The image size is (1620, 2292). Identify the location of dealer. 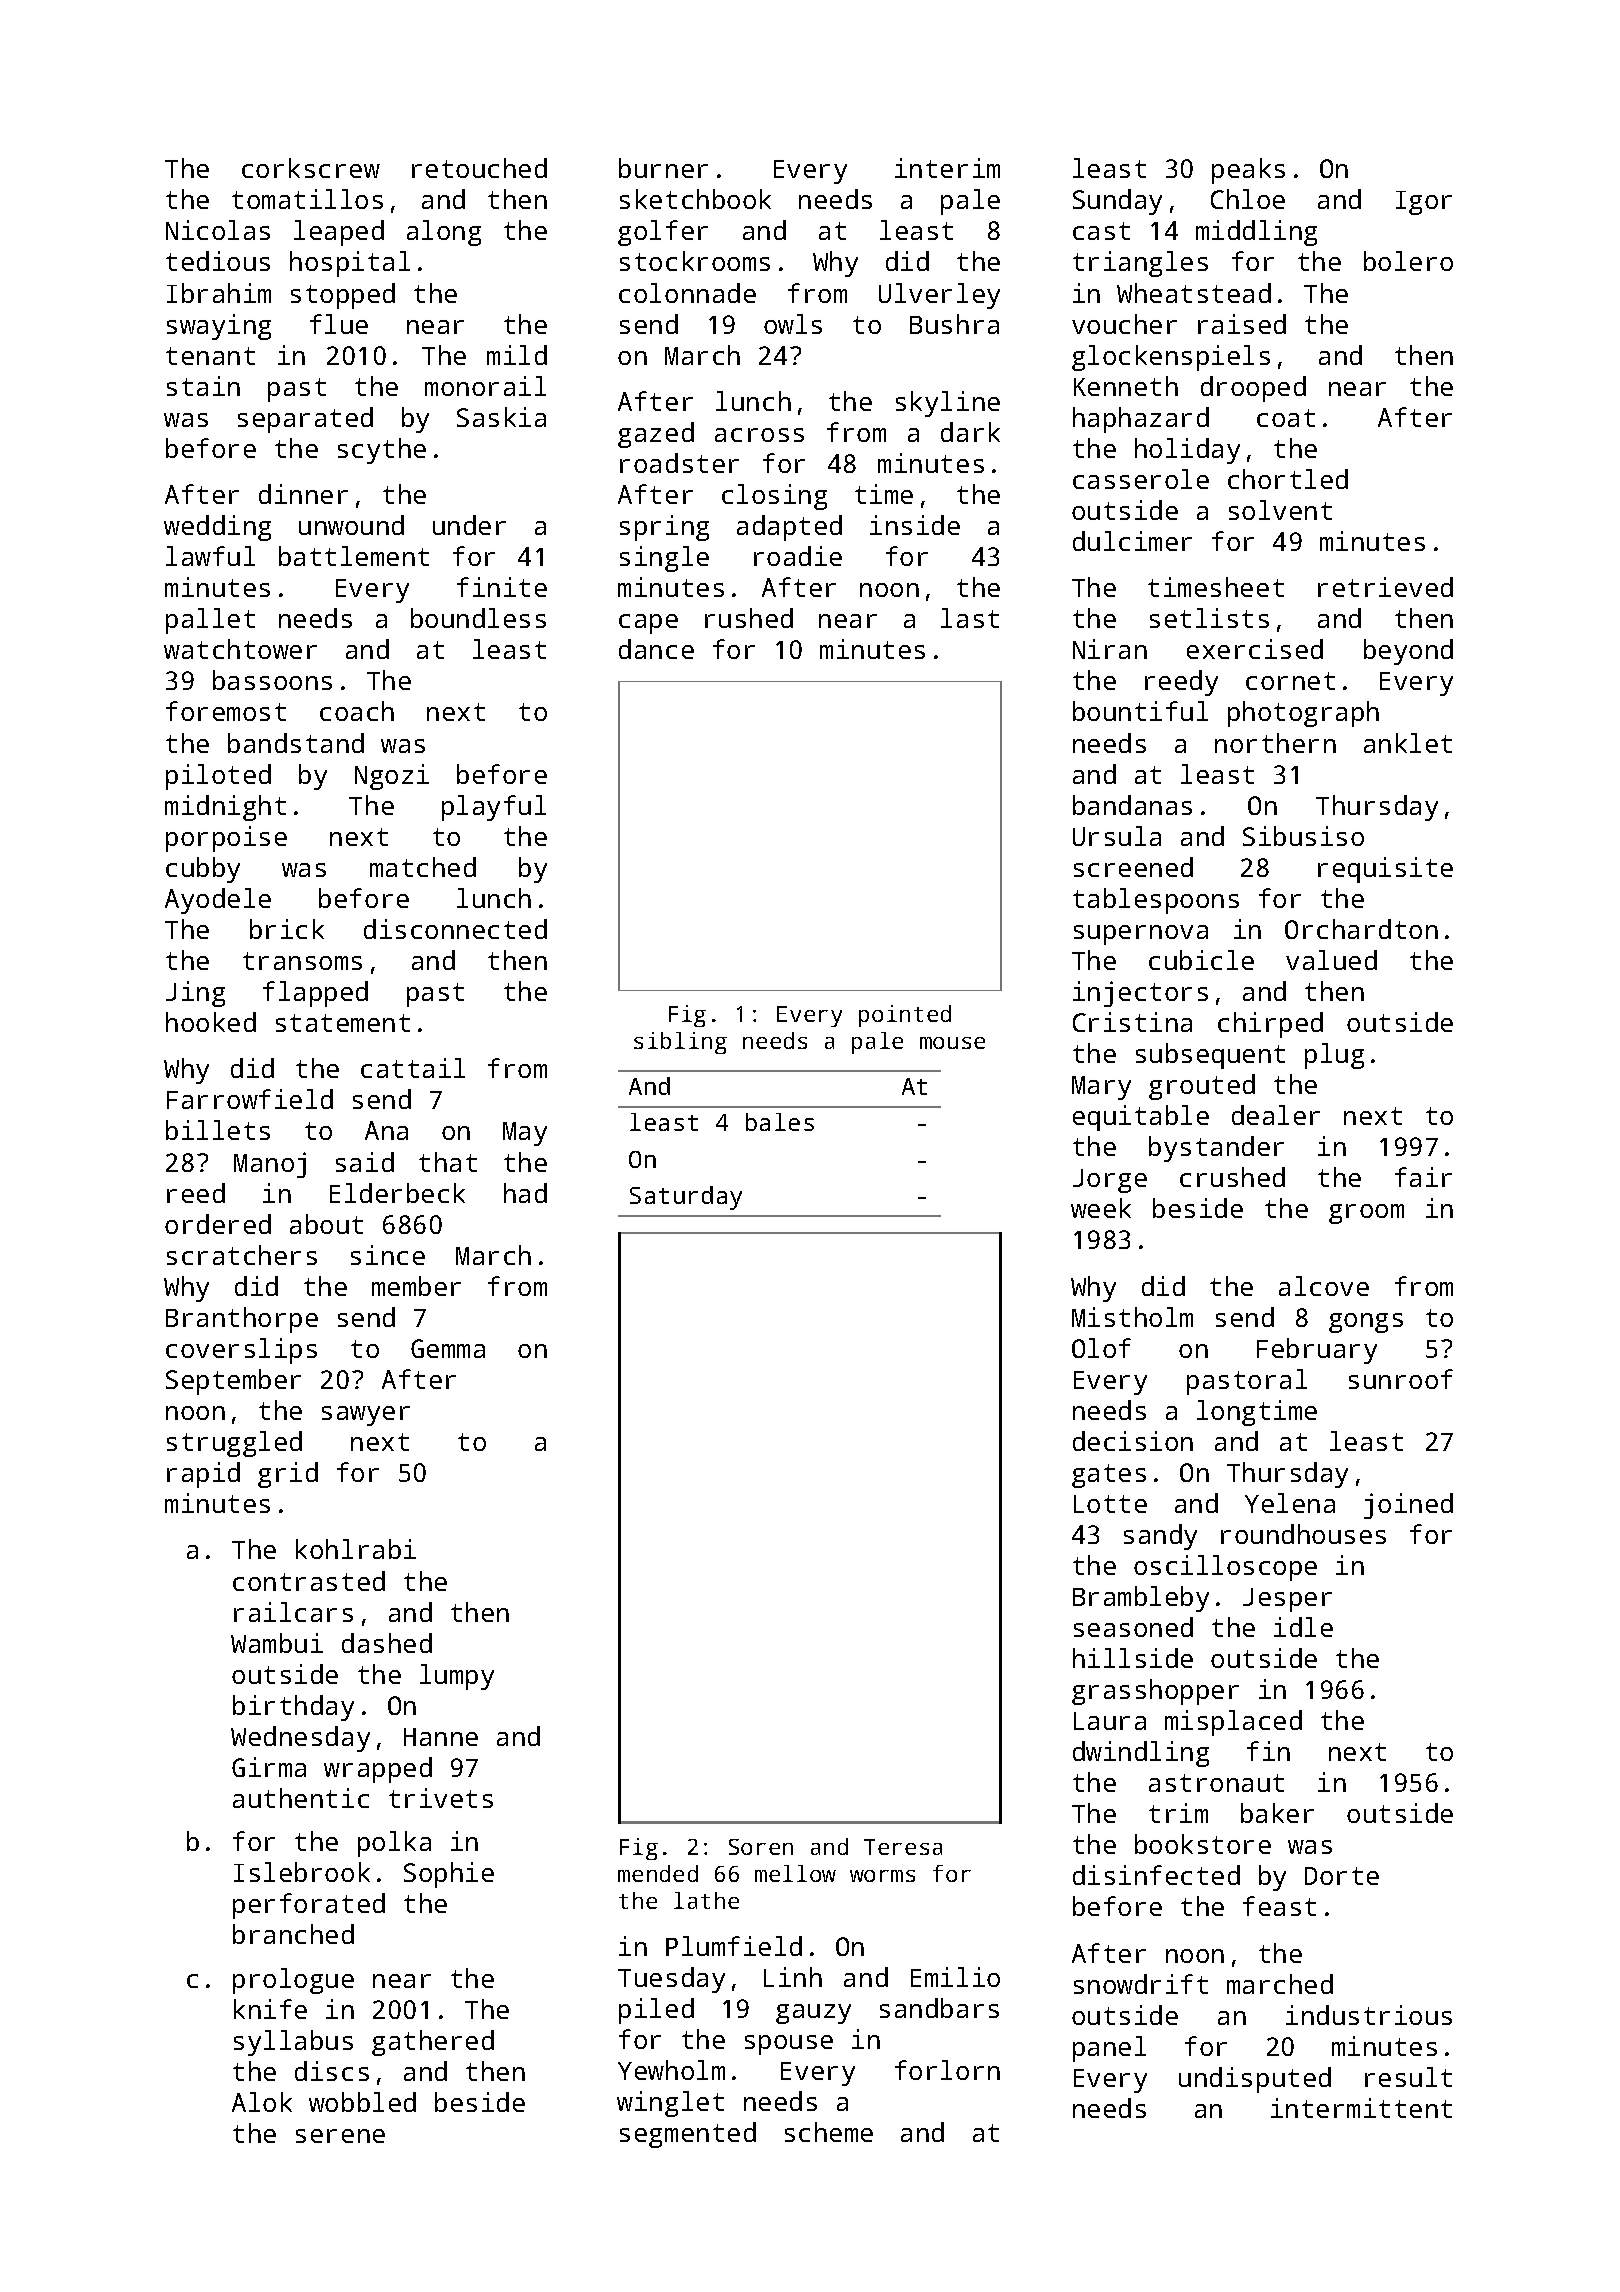
(1276, 1115).
